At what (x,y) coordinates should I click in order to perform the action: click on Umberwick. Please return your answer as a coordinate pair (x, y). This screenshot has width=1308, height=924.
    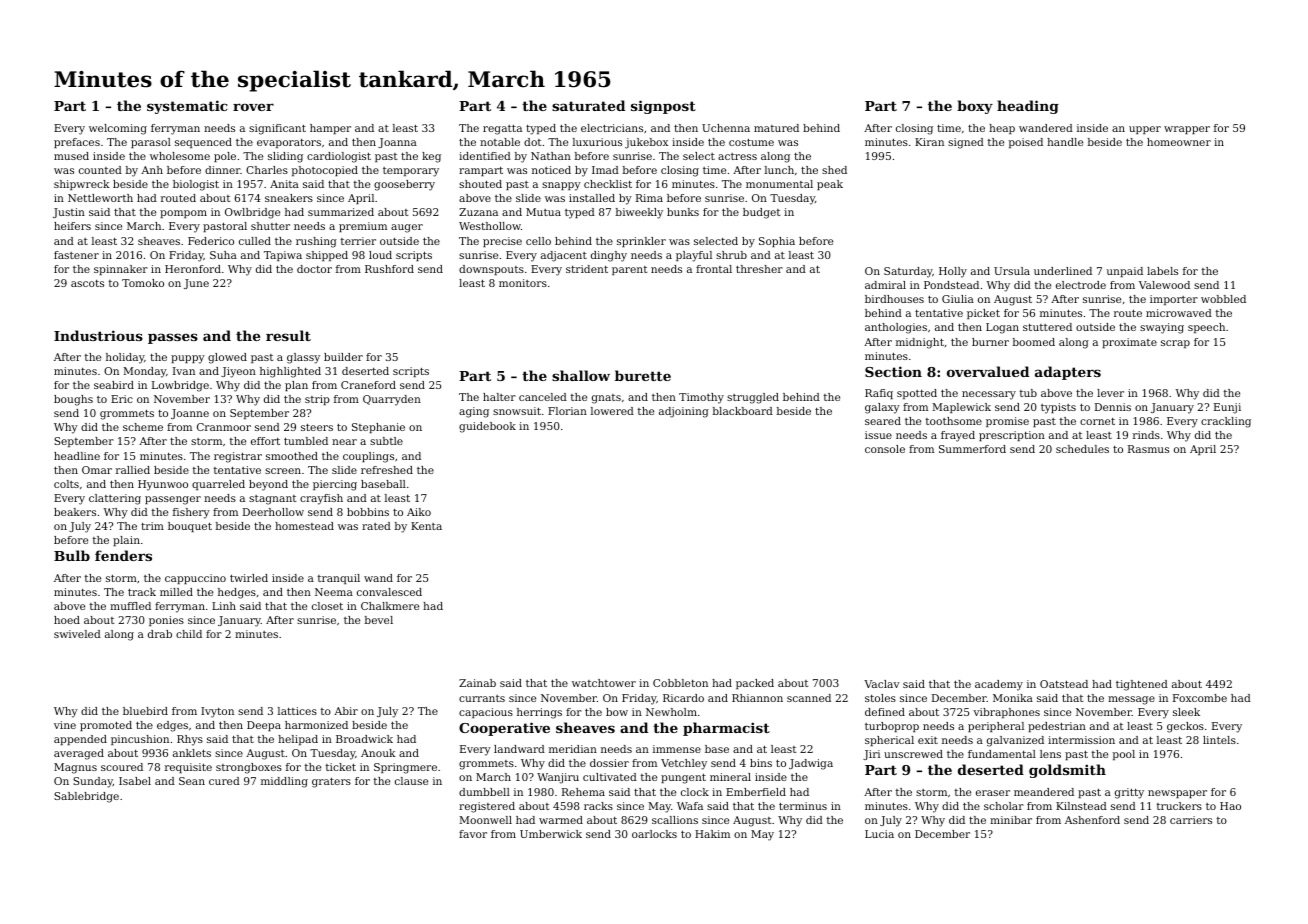
    Looking at the image, I should click on (551, 834).
